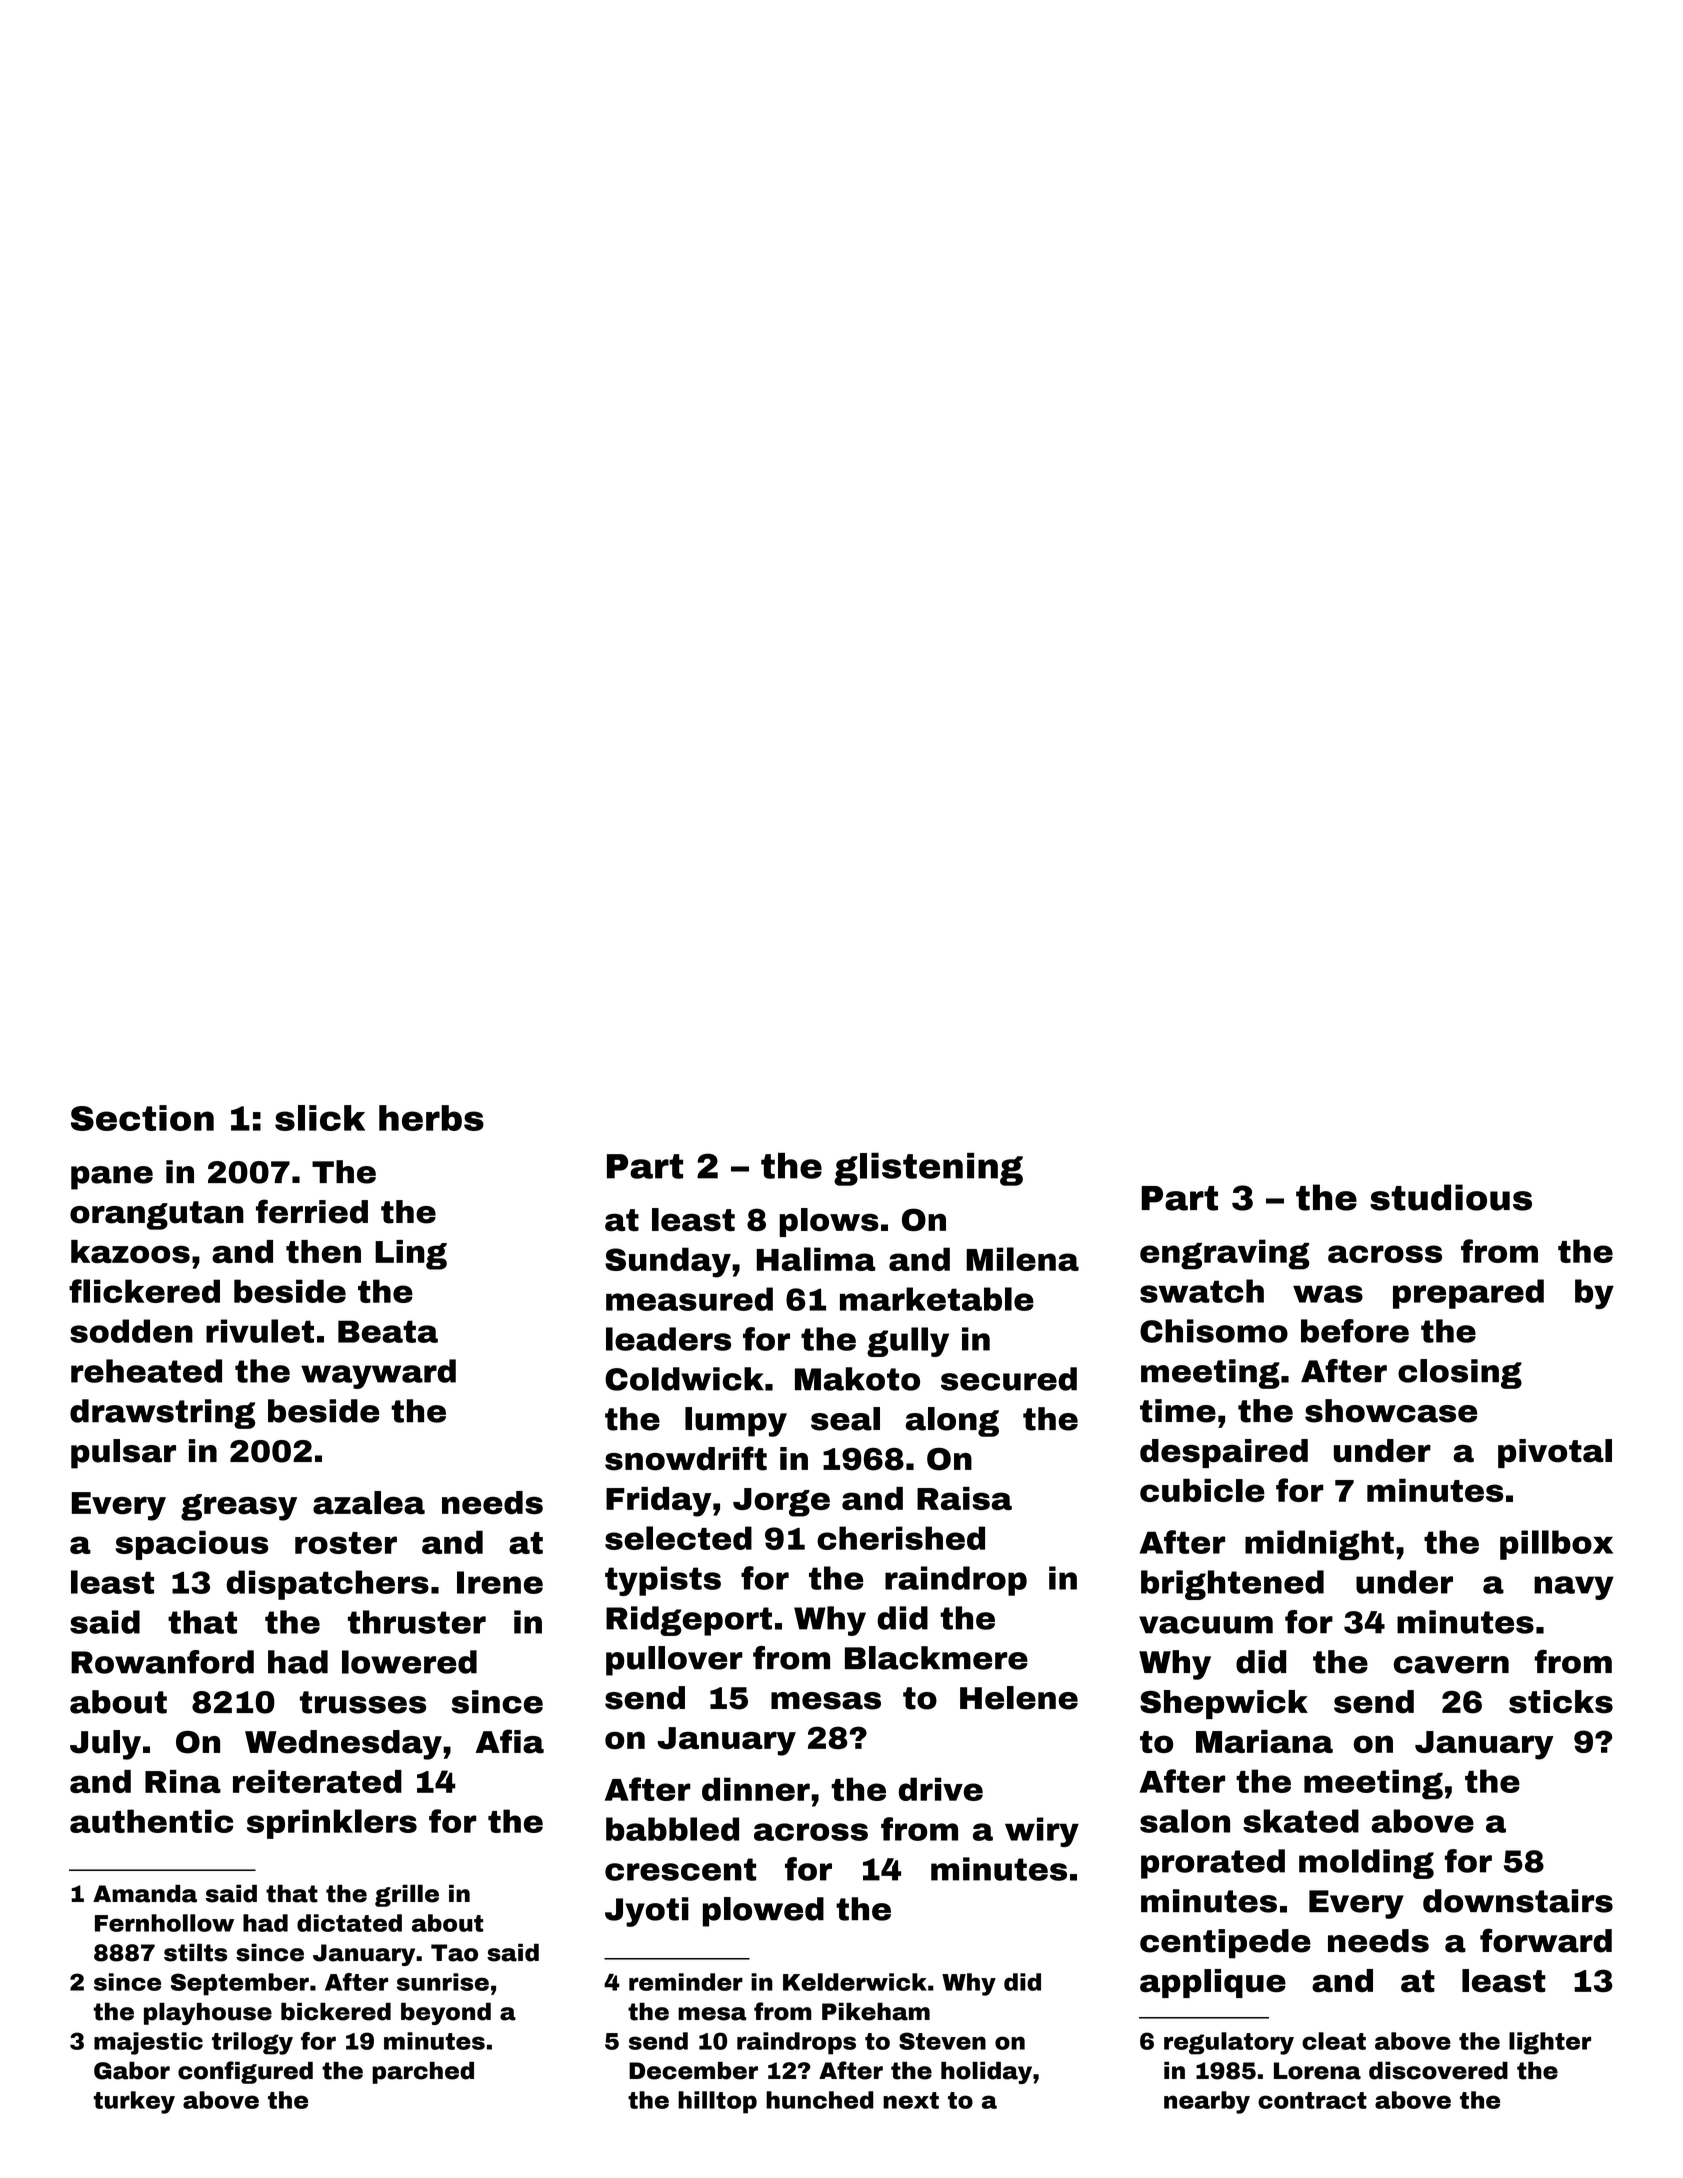  Describe the element at coordinates (1451, 1197) in the screenshot. I see `studious` at that location.
